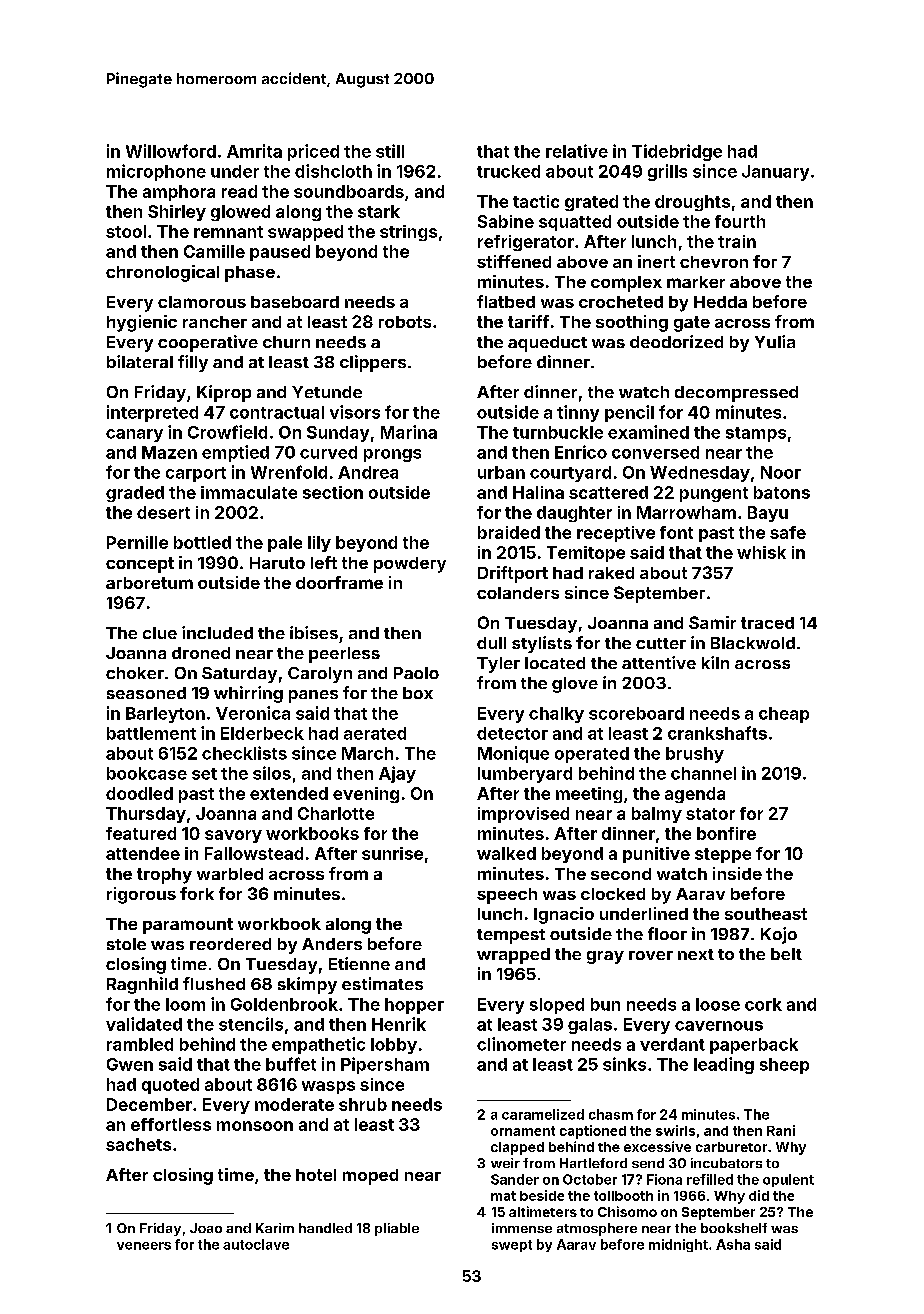 This page has width=924, height=1314. What do you see at coordinates (733, 1244) in the page?
I see `Asha` at bounding box center [733, 1244].
